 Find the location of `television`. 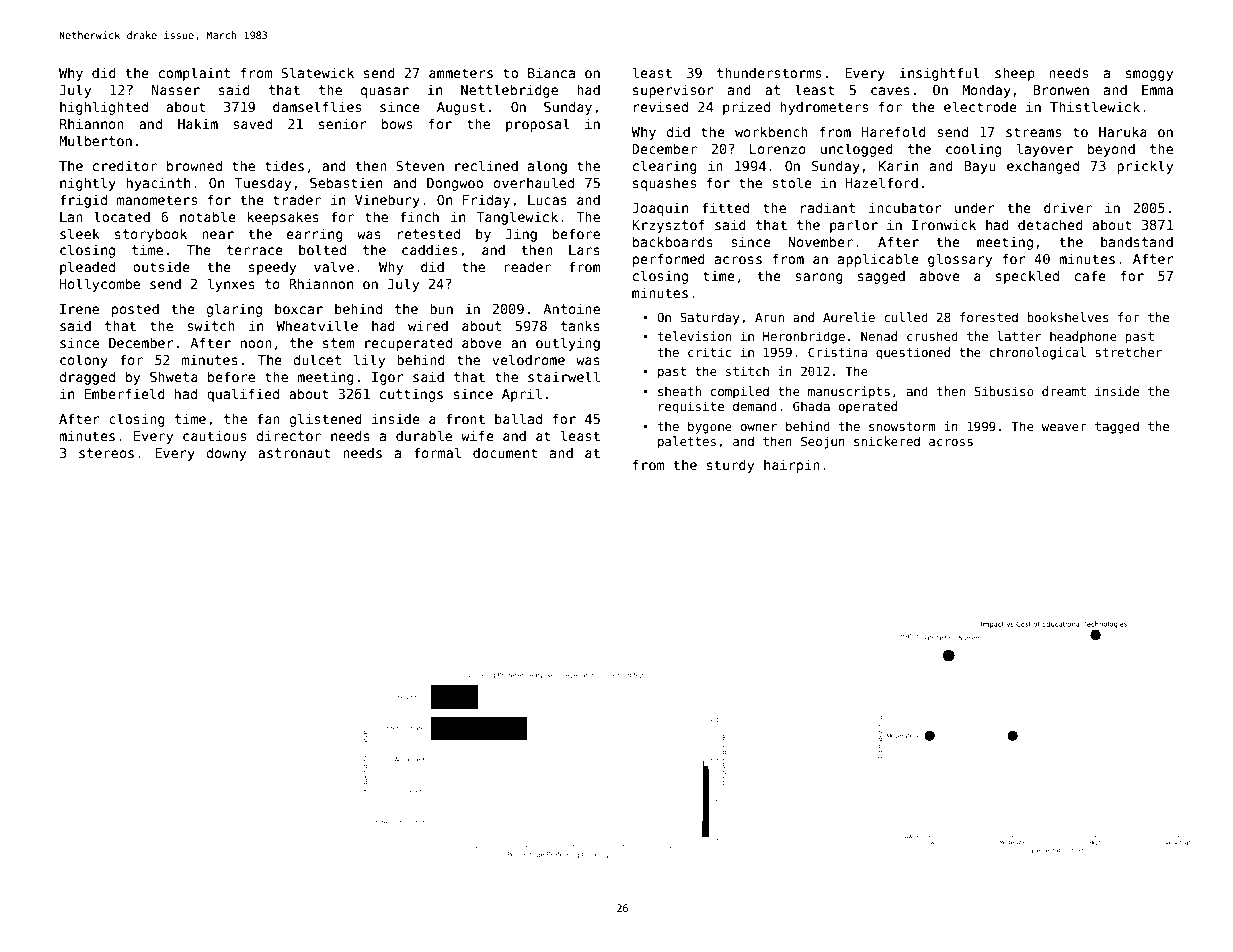

television is located at coordinates (694, 336).
